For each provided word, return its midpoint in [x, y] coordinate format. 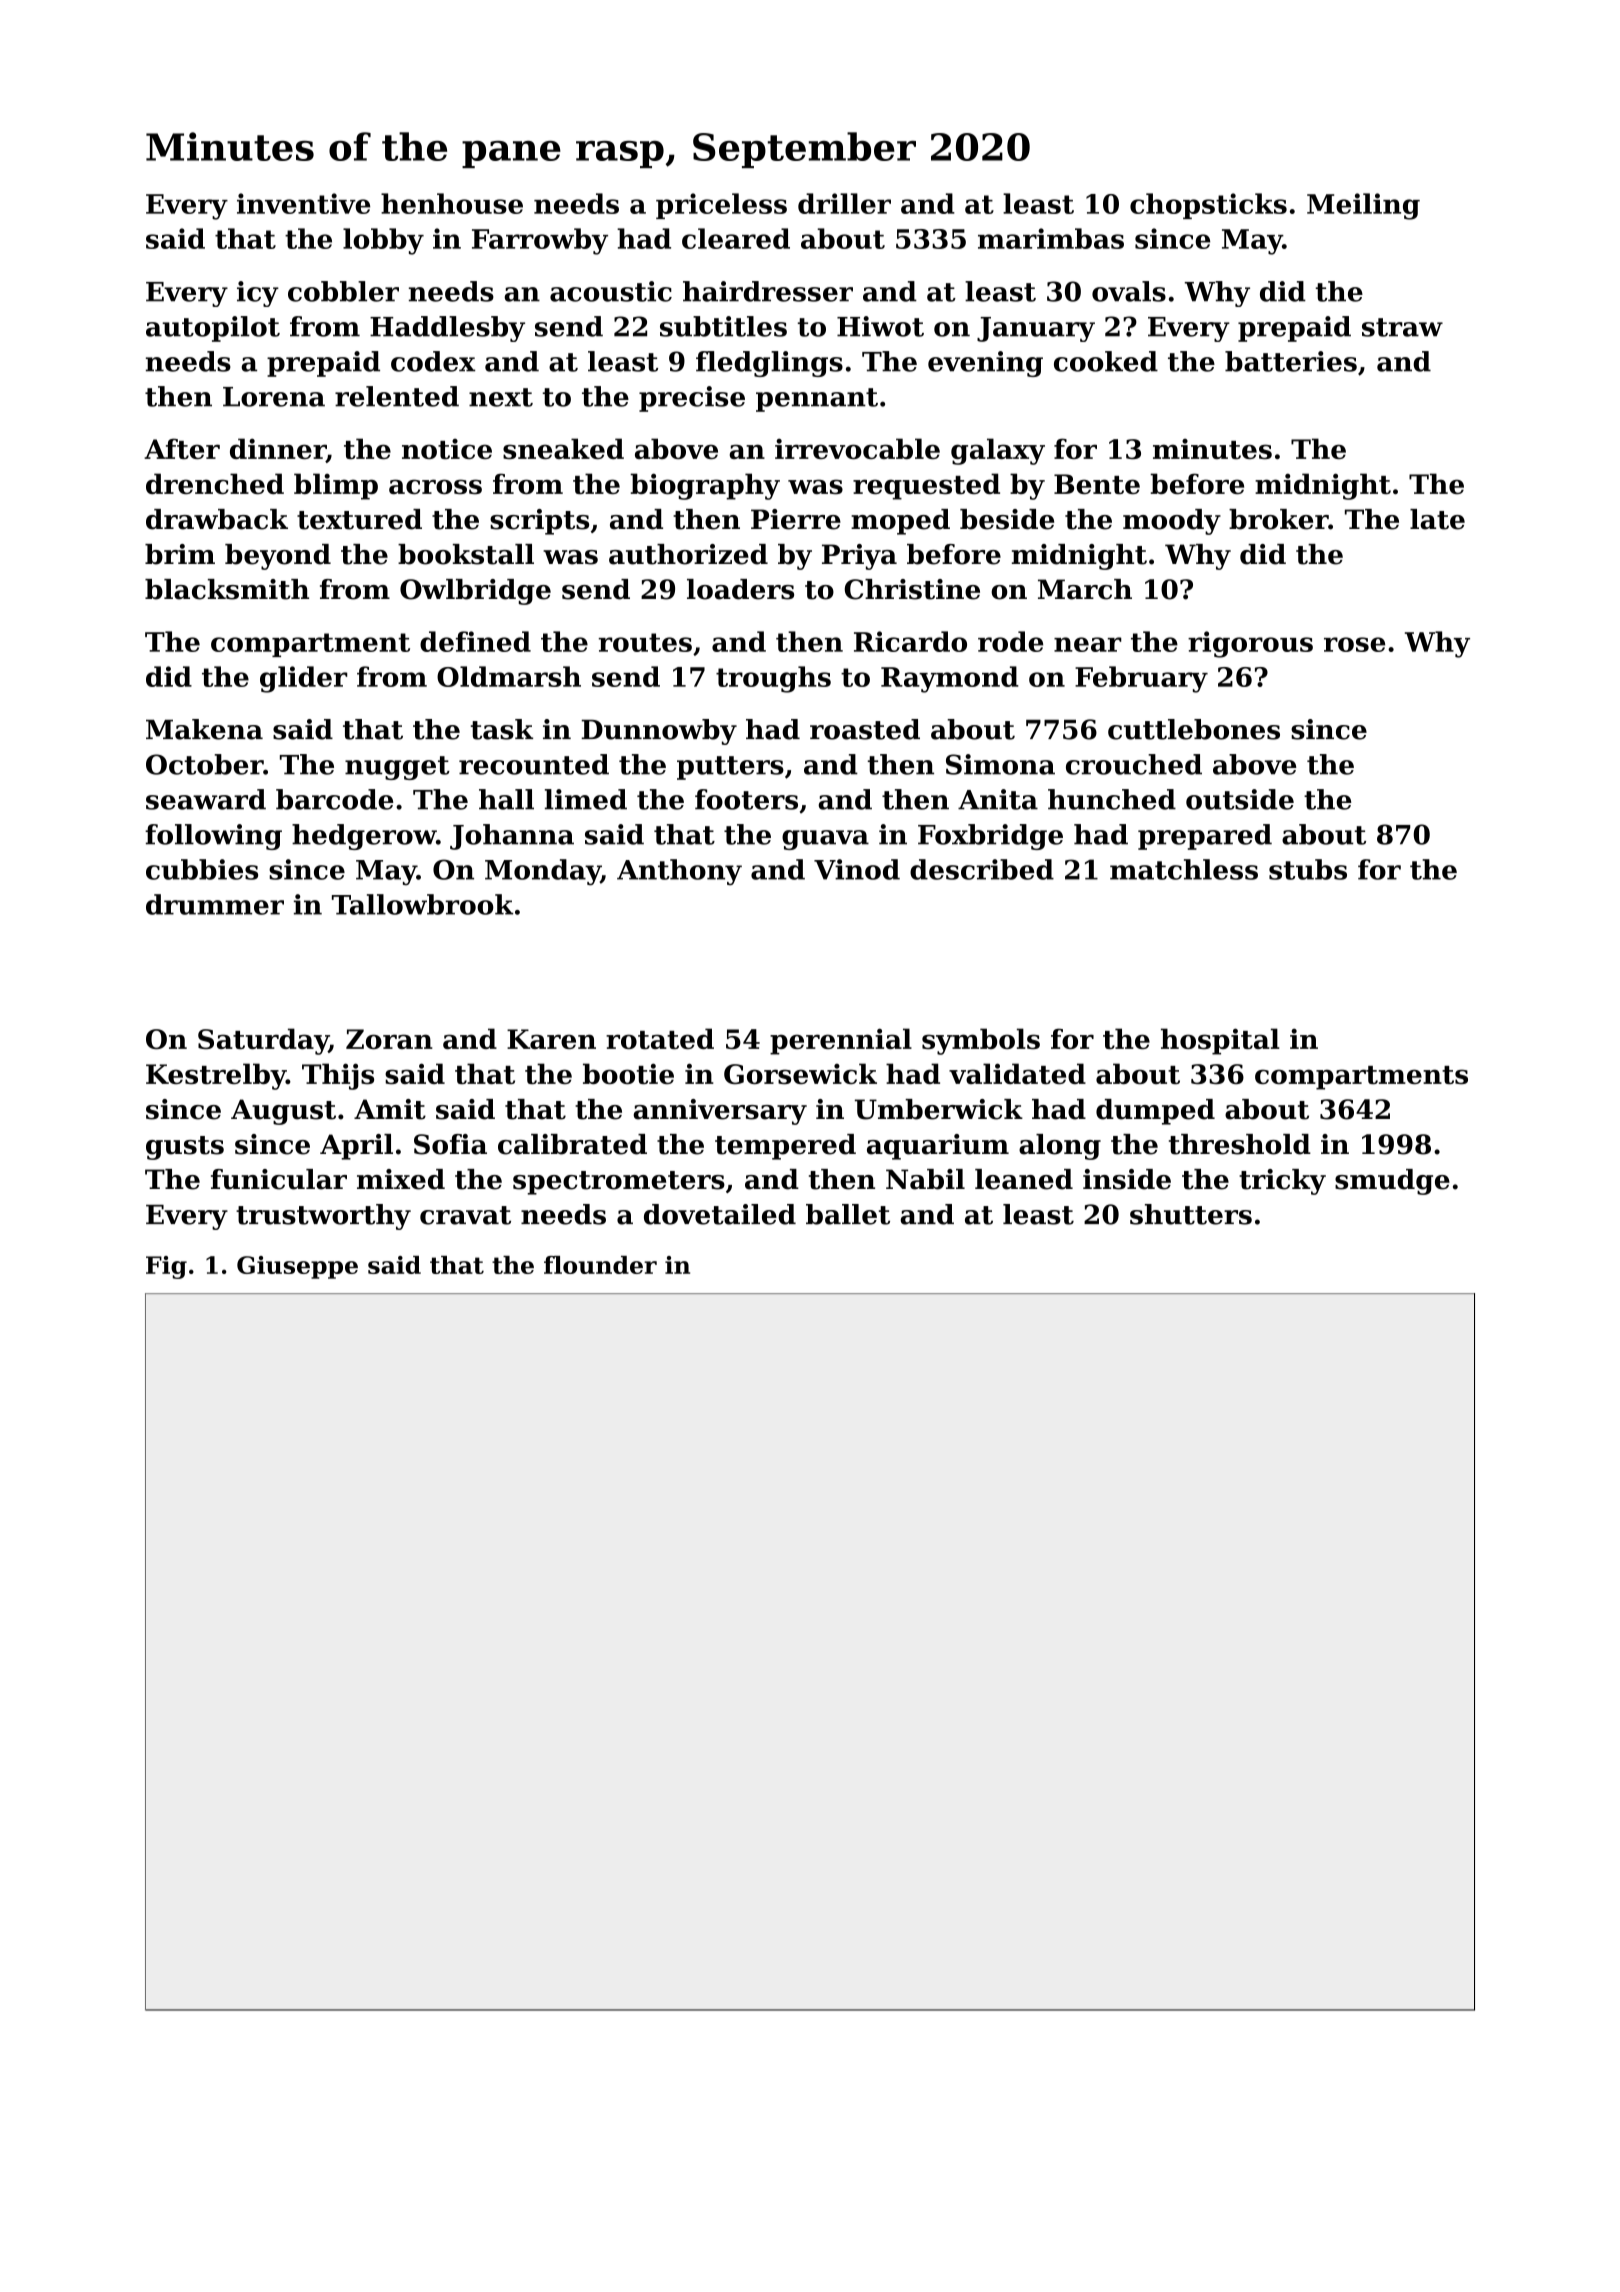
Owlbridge [475, 592]
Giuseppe [297, 1267]
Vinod [857, 869]
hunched [1112, 799]
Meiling [1363, 206]
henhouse [452, 203]
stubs [1308, 869]
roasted [865, 729]
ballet [848, 1214]
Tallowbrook [422, 904]
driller [844, 203]
